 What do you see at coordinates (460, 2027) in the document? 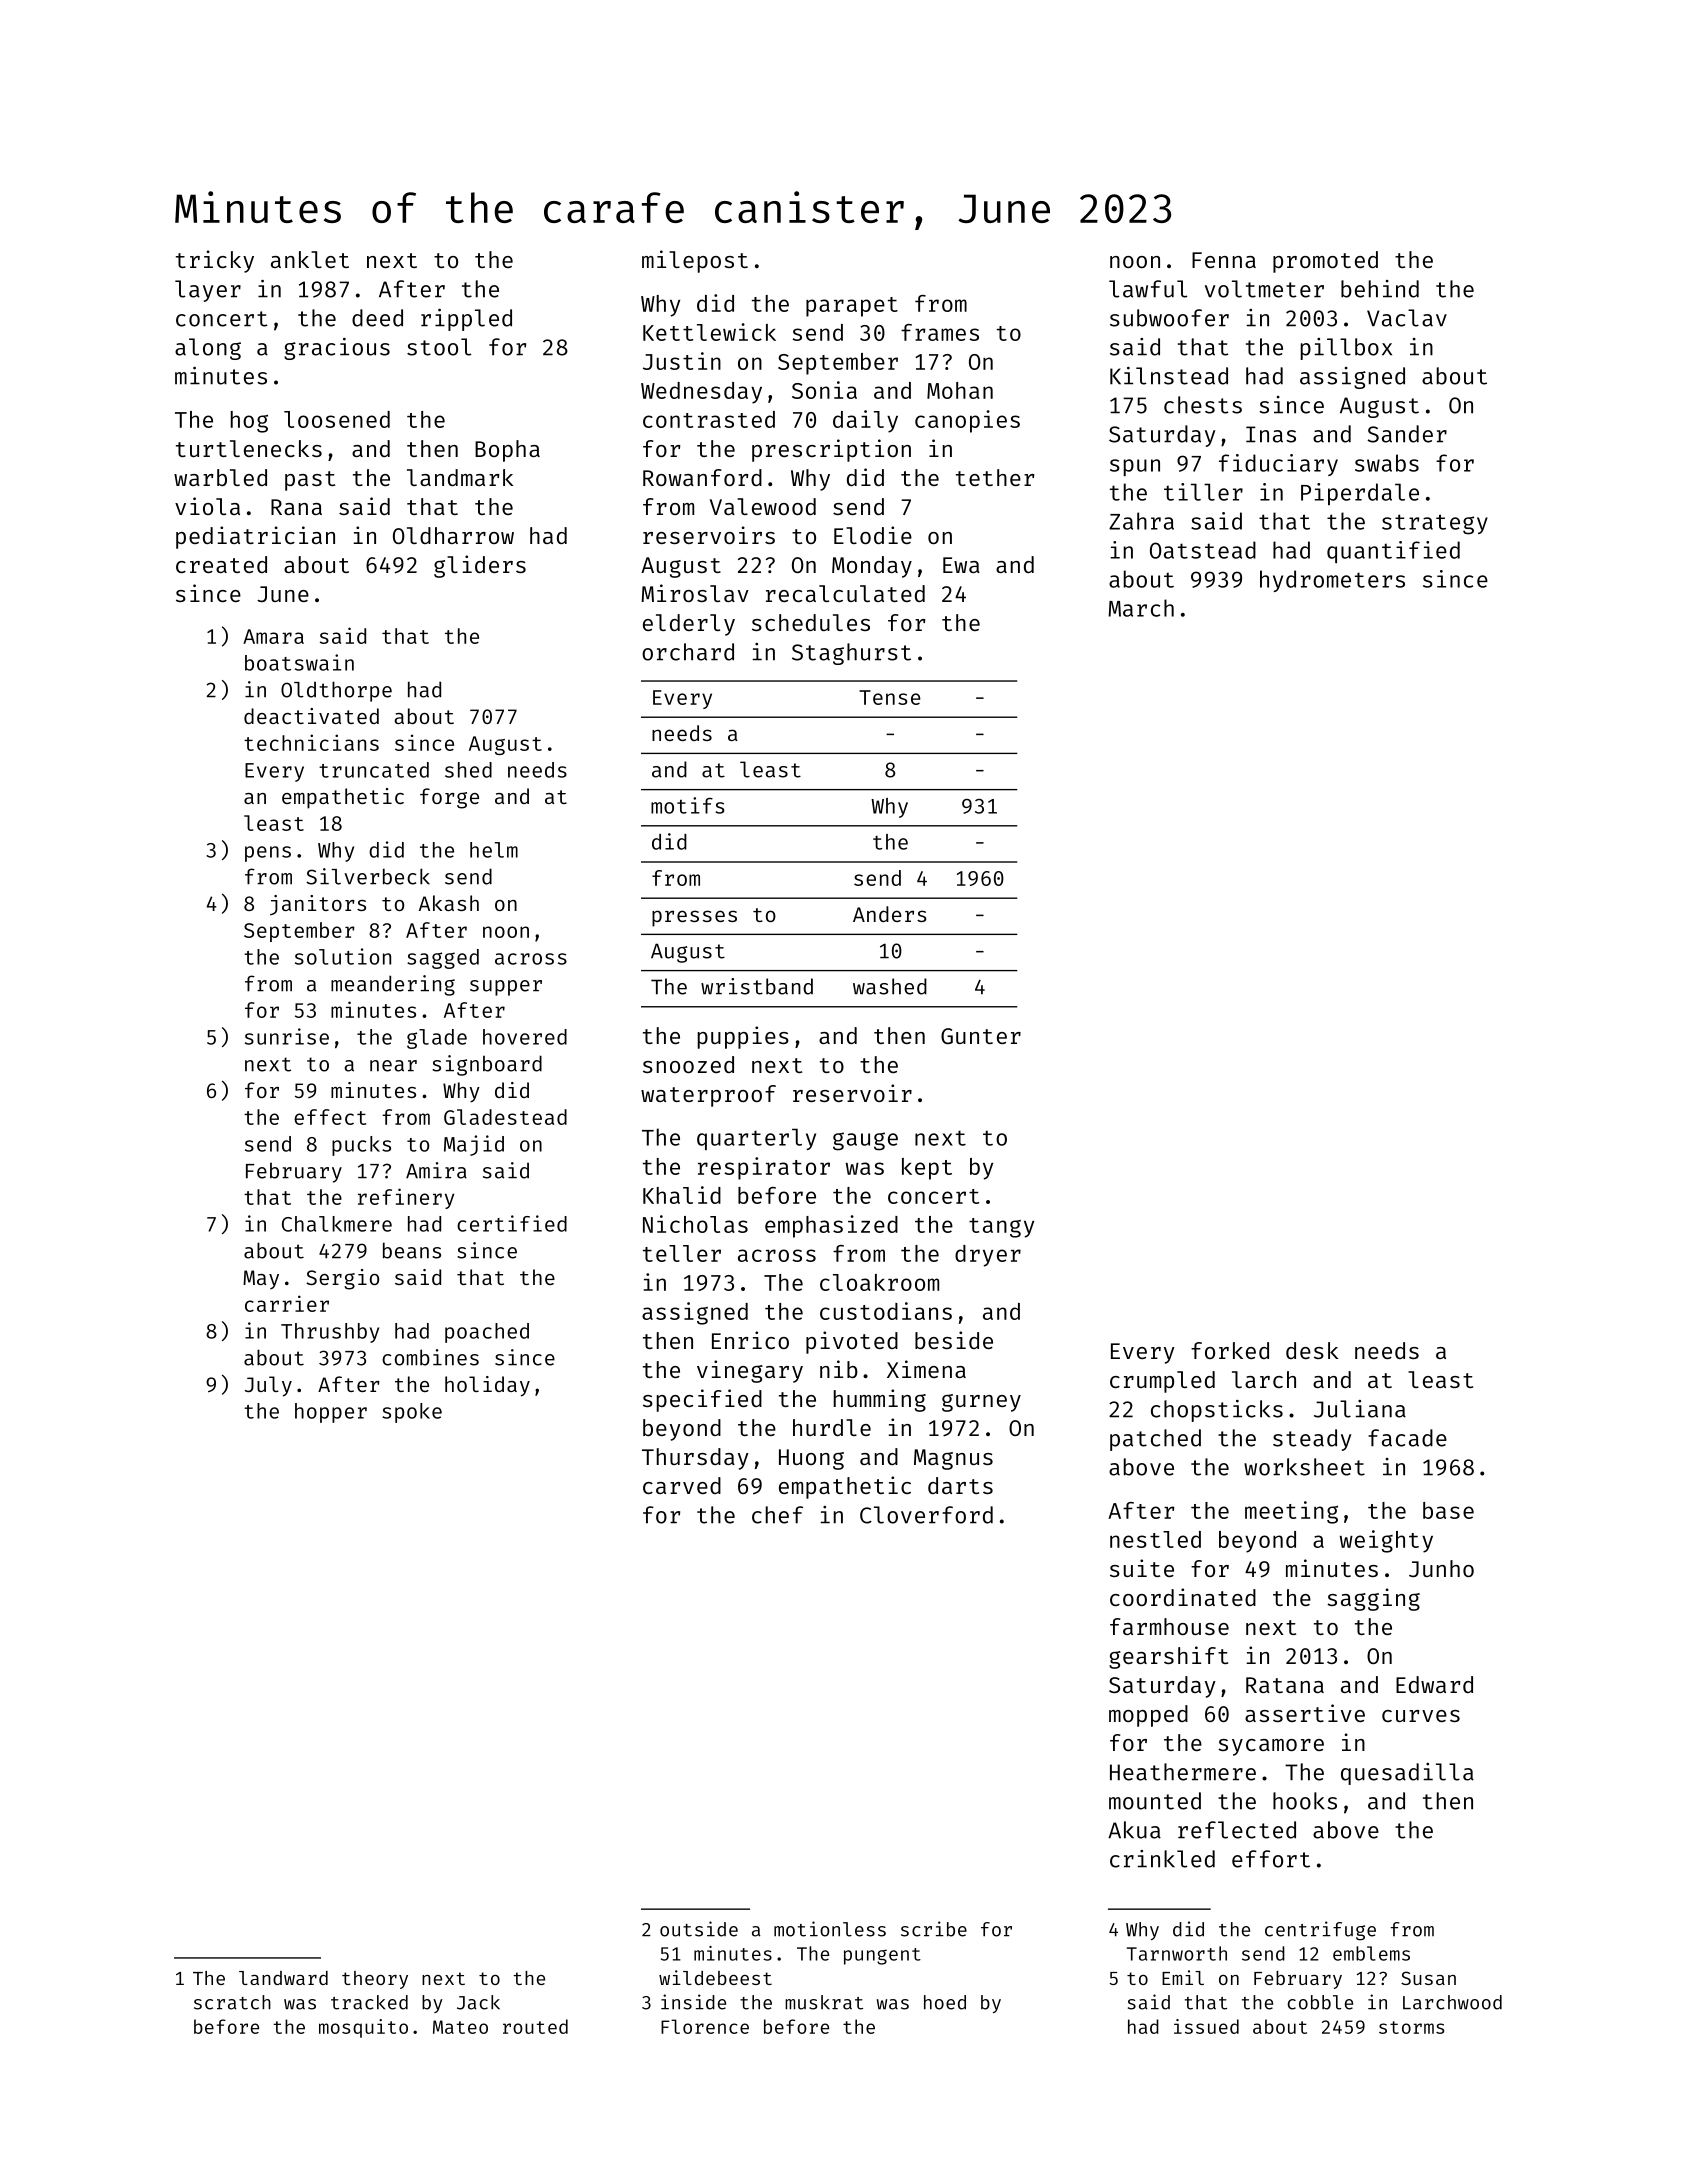
I see `Mateo` at bounding box center [460, 2027].
